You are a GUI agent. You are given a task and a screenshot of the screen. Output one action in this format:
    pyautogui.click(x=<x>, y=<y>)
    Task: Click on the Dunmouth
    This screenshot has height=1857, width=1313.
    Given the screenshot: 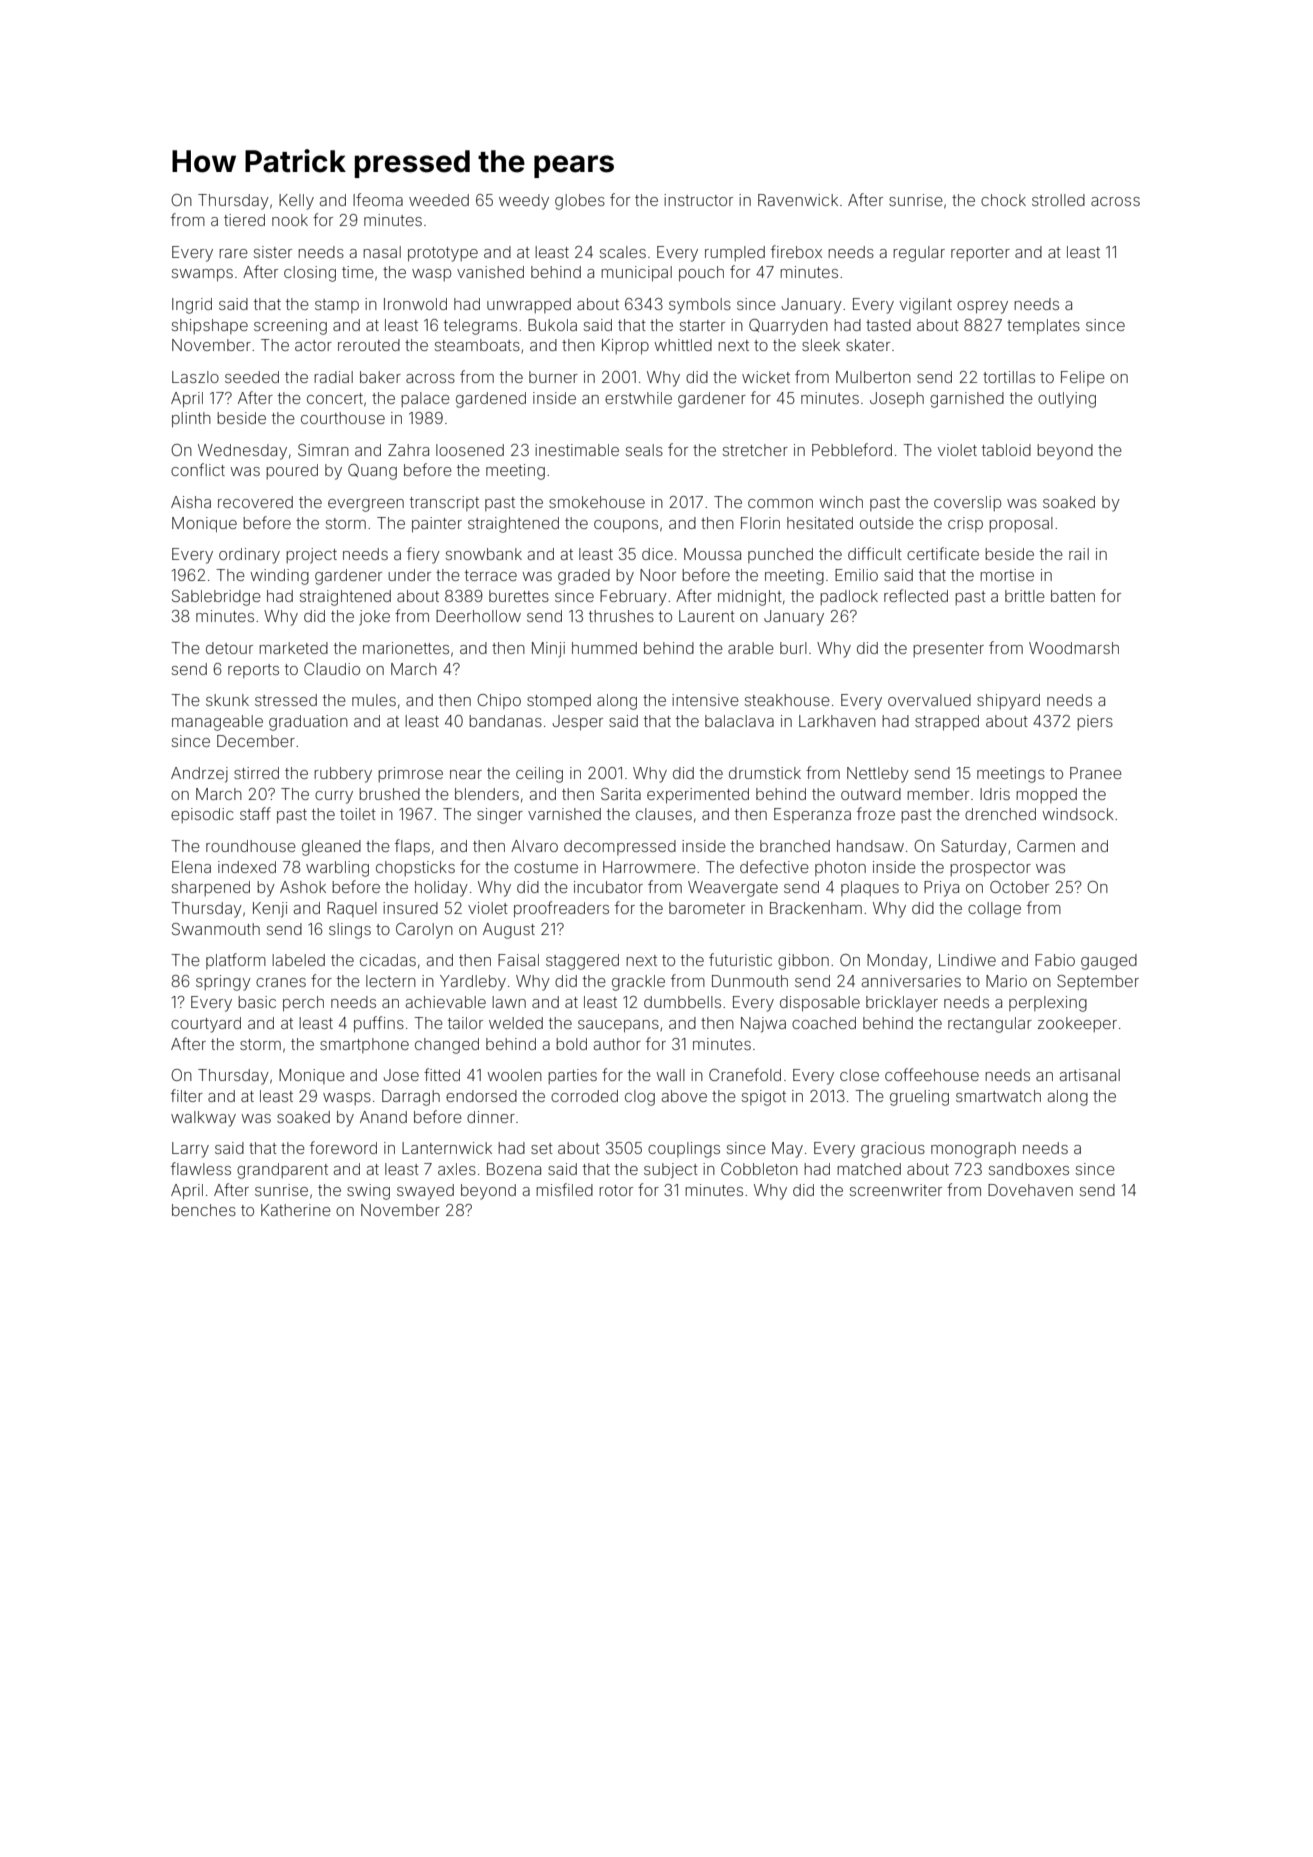 What is the action you would take?
    pyautogui.click(x=750, y=981)
